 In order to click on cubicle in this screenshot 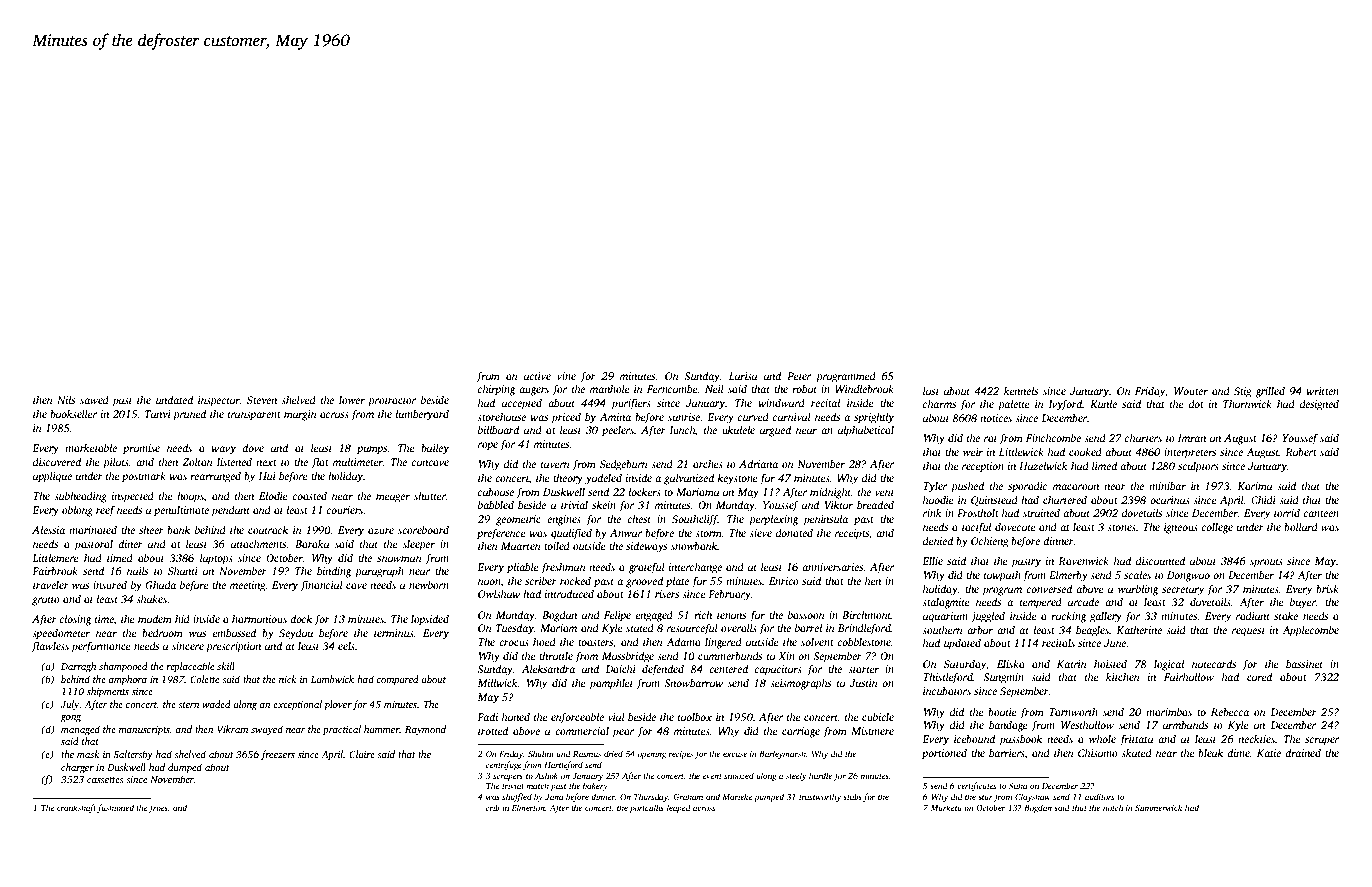, I will do `click(878, 717)`.
